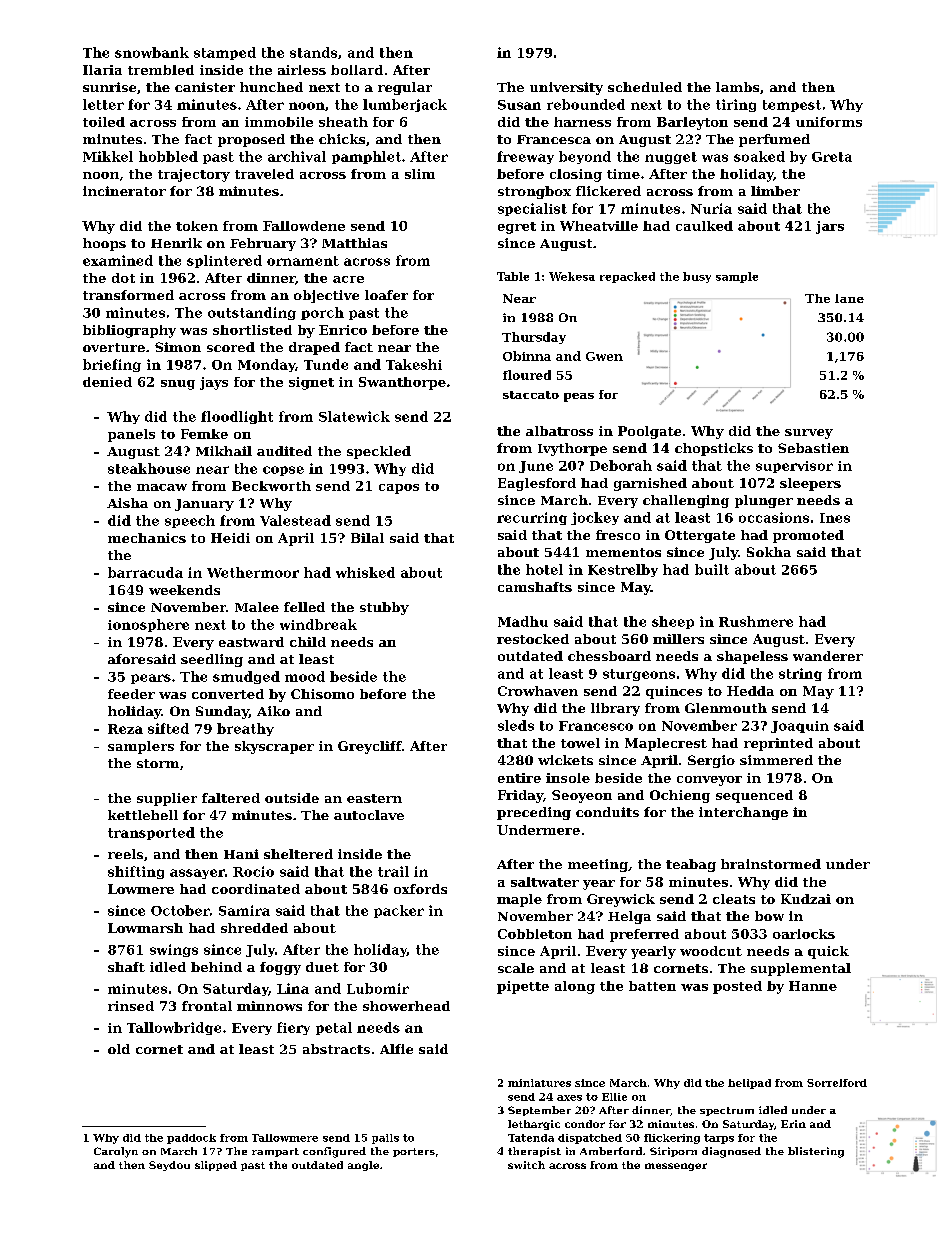 The width and height of the screenshot is (952, 1233). What do you see at coordinates (623, 570) in the screenshot?
I see `Kestrelby` at bounding box center [623, 570].
